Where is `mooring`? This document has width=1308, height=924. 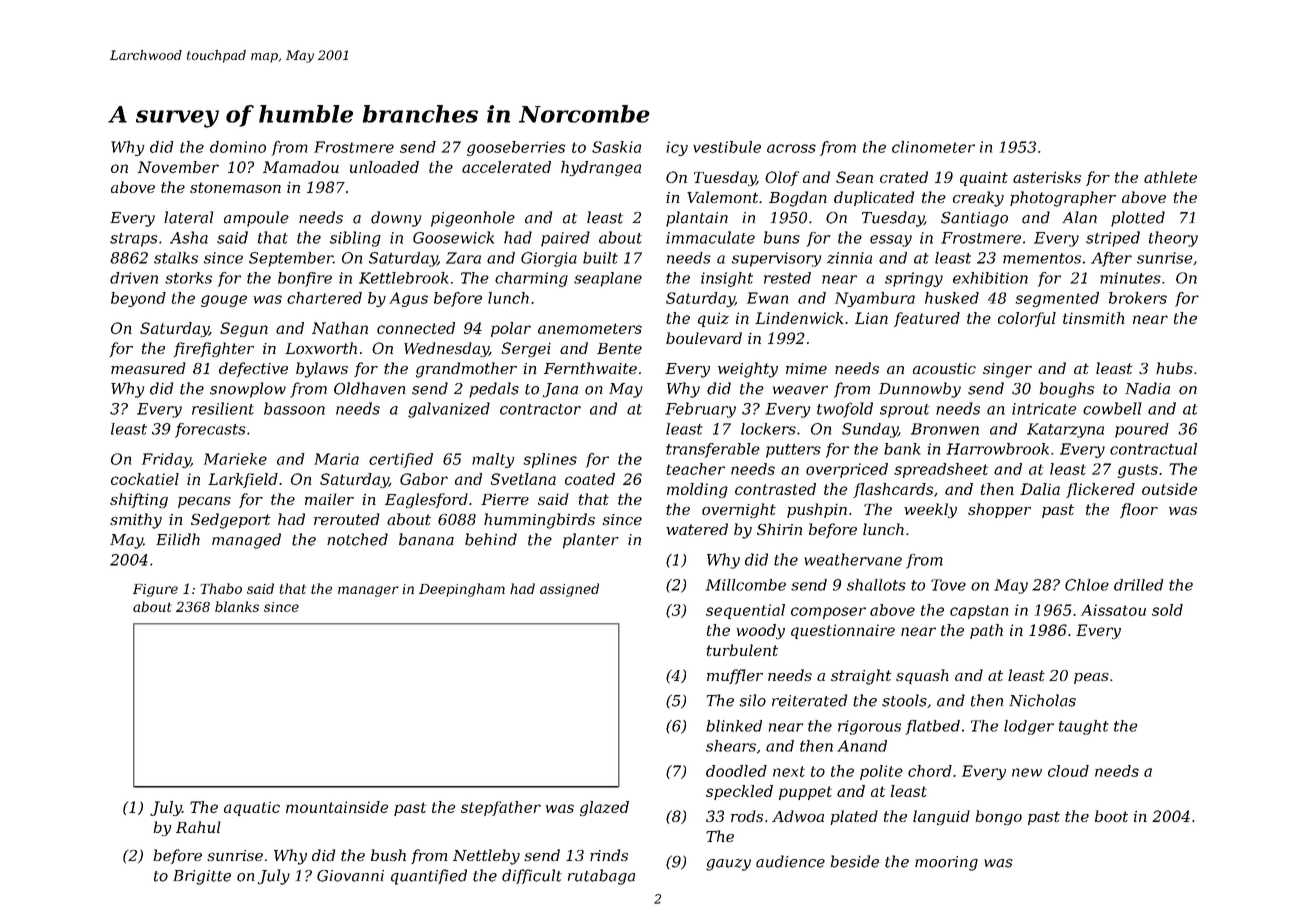
mooring is located at coordinates (946, 863).
